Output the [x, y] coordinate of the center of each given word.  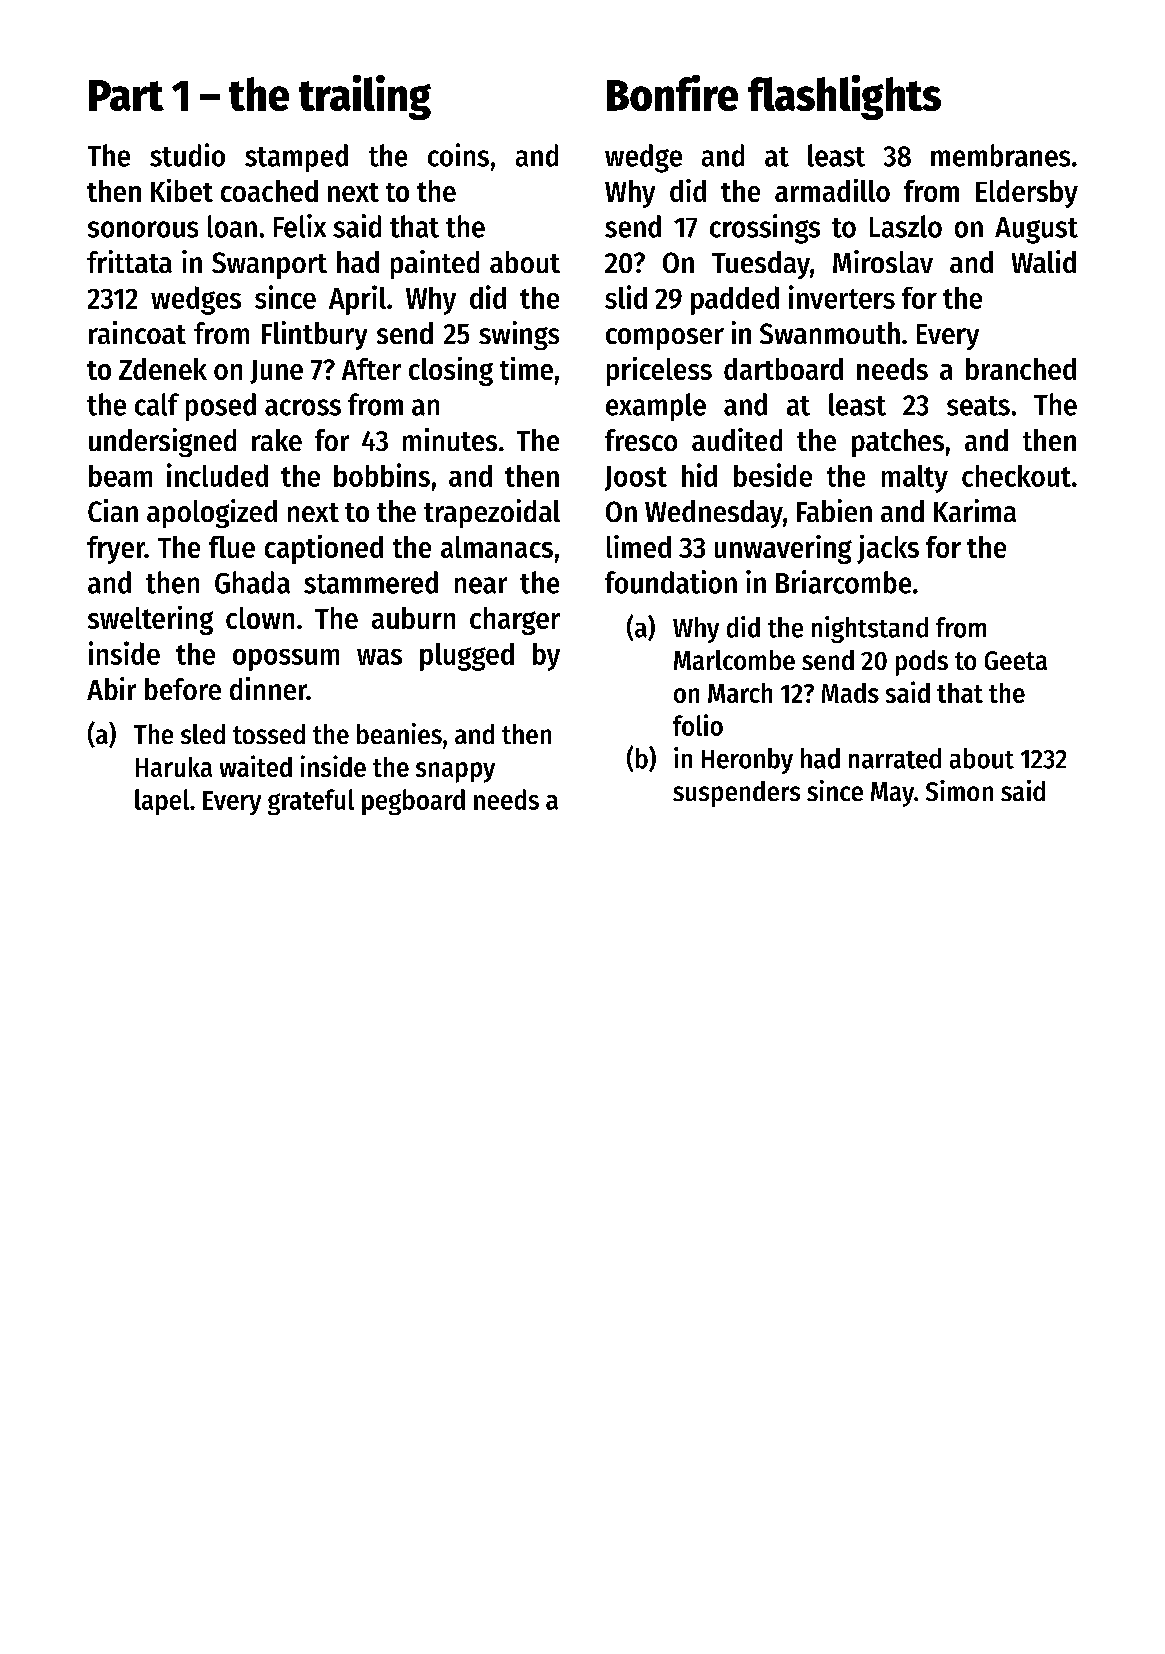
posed [221, 407]
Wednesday [714, 514]
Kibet [182, 190]
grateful [311, 802]
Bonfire [672, 93]
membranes [1000, 155]
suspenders [736, 794]
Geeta [1016, 660]
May [892, 794]
